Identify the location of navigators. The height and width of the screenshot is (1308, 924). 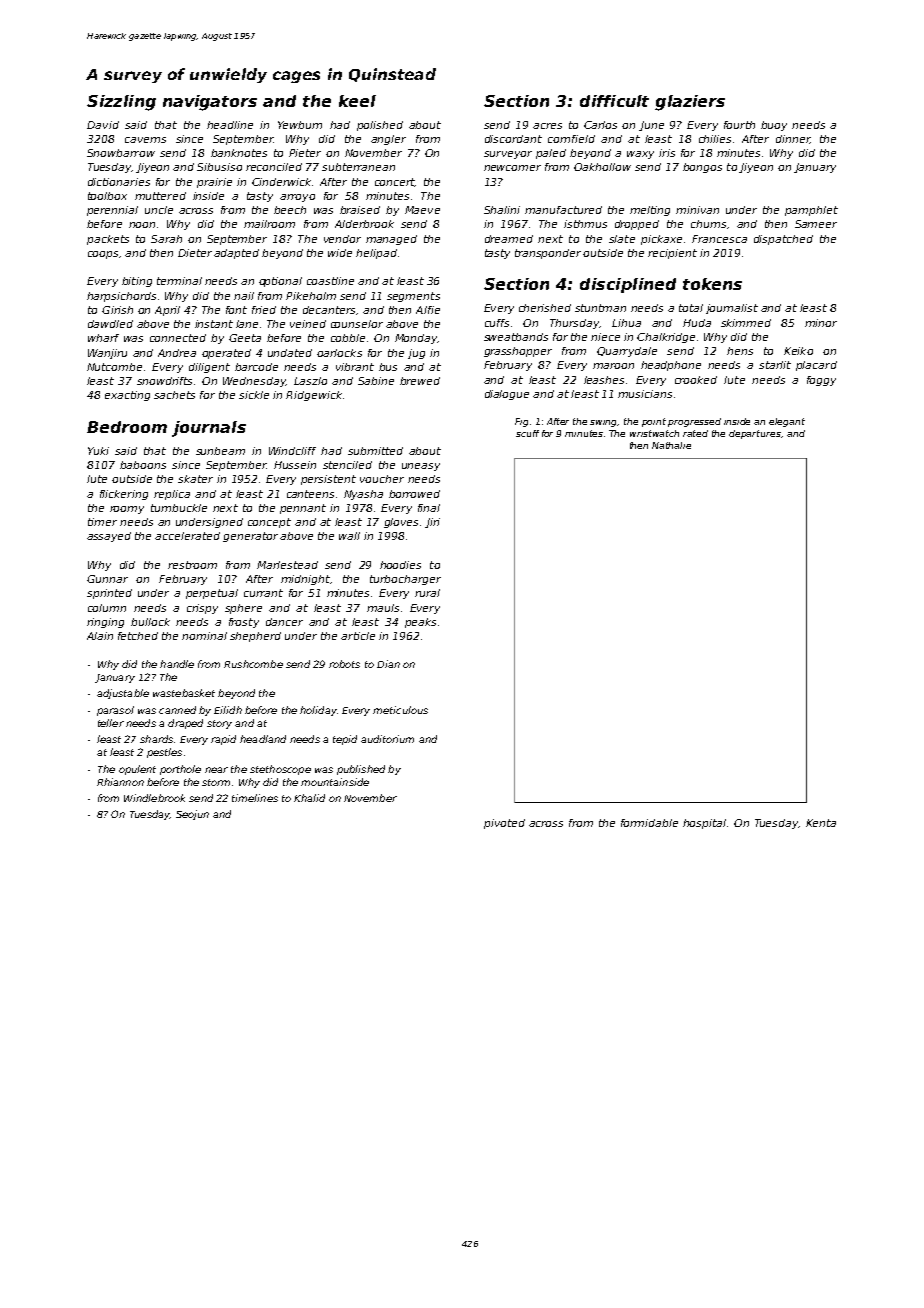
(210, 103).
